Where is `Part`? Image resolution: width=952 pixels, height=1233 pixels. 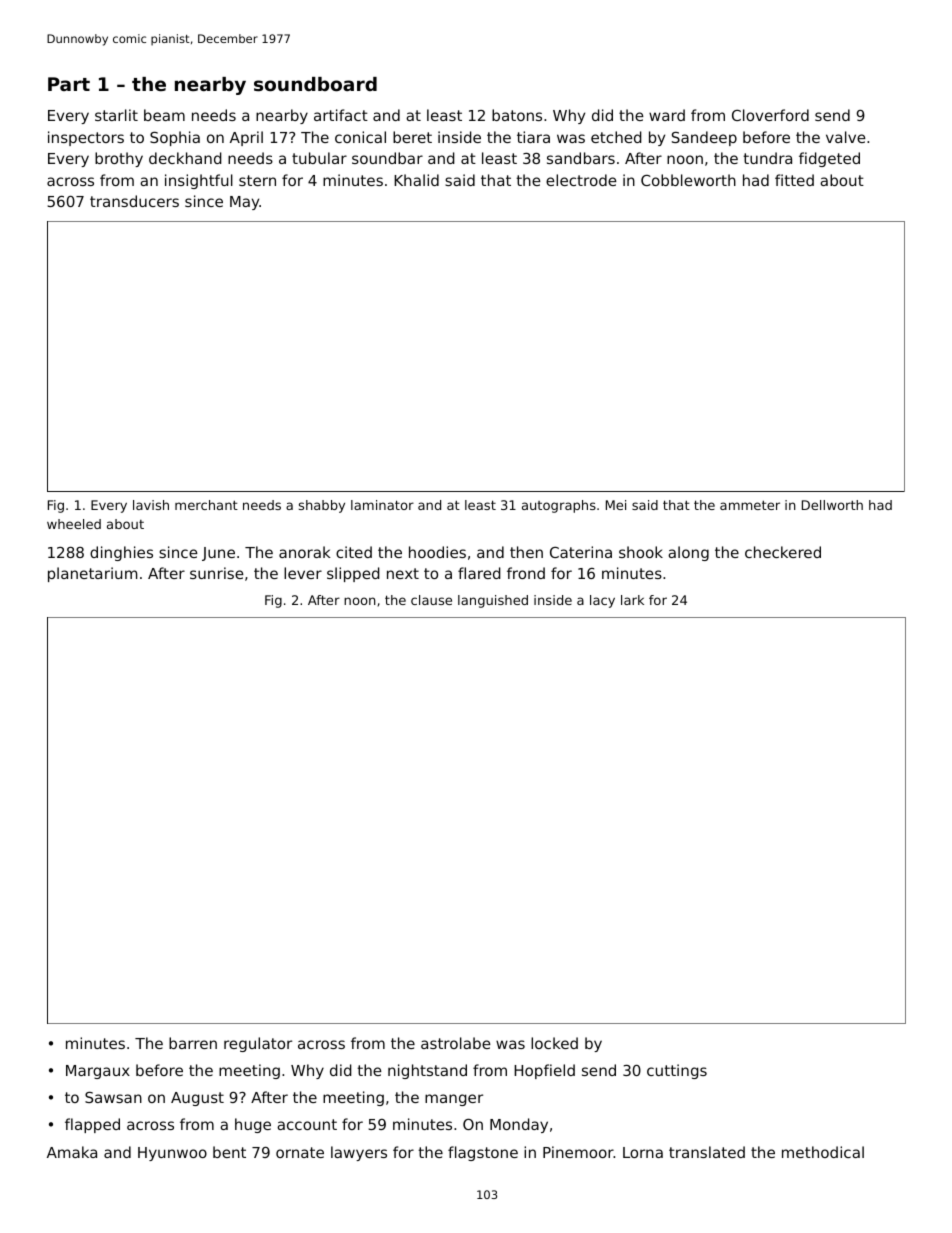 Part is located at coordinates (69, 84).
